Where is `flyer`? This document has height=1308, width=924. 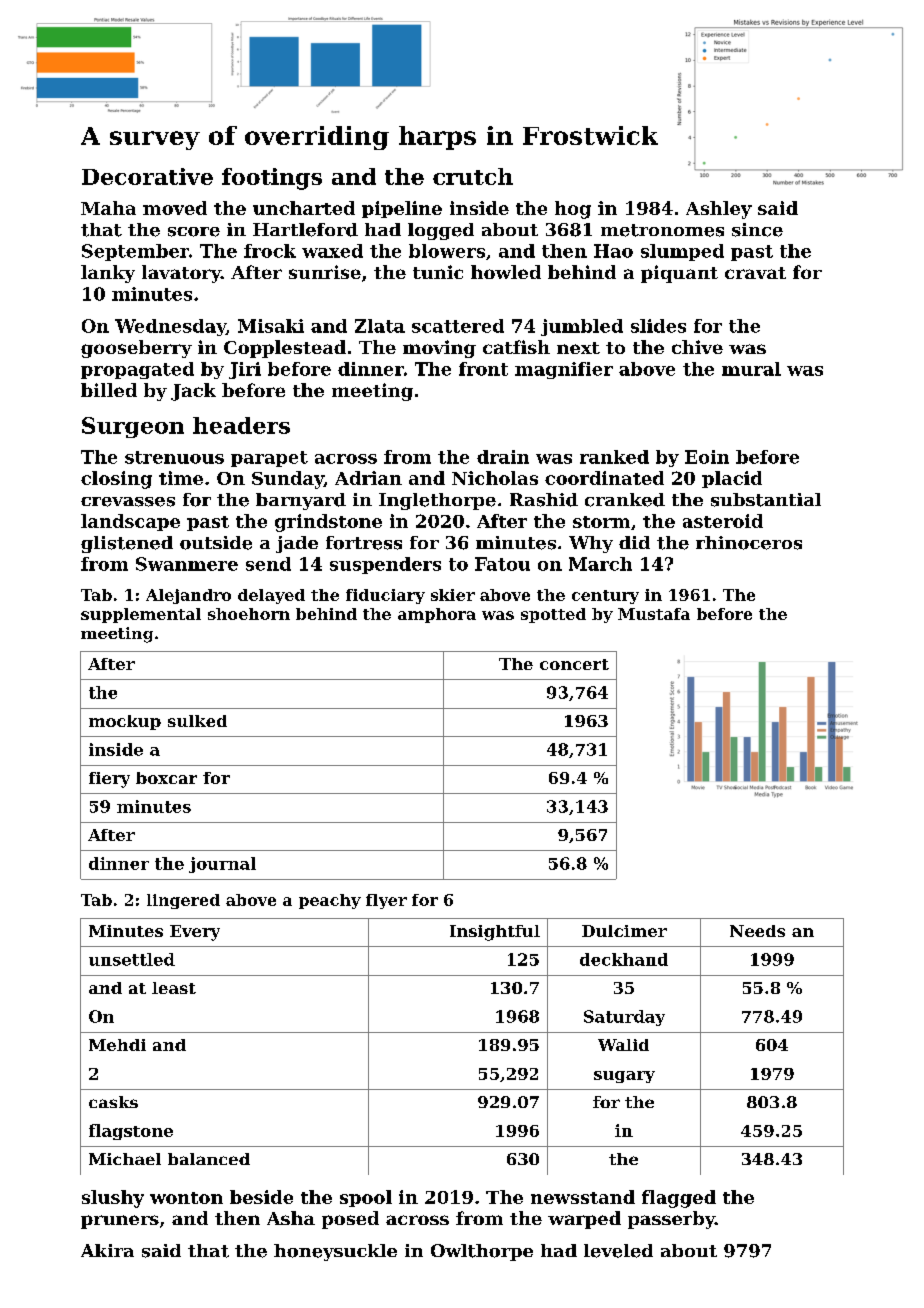 flyer is located at coordinates (386, 901).
